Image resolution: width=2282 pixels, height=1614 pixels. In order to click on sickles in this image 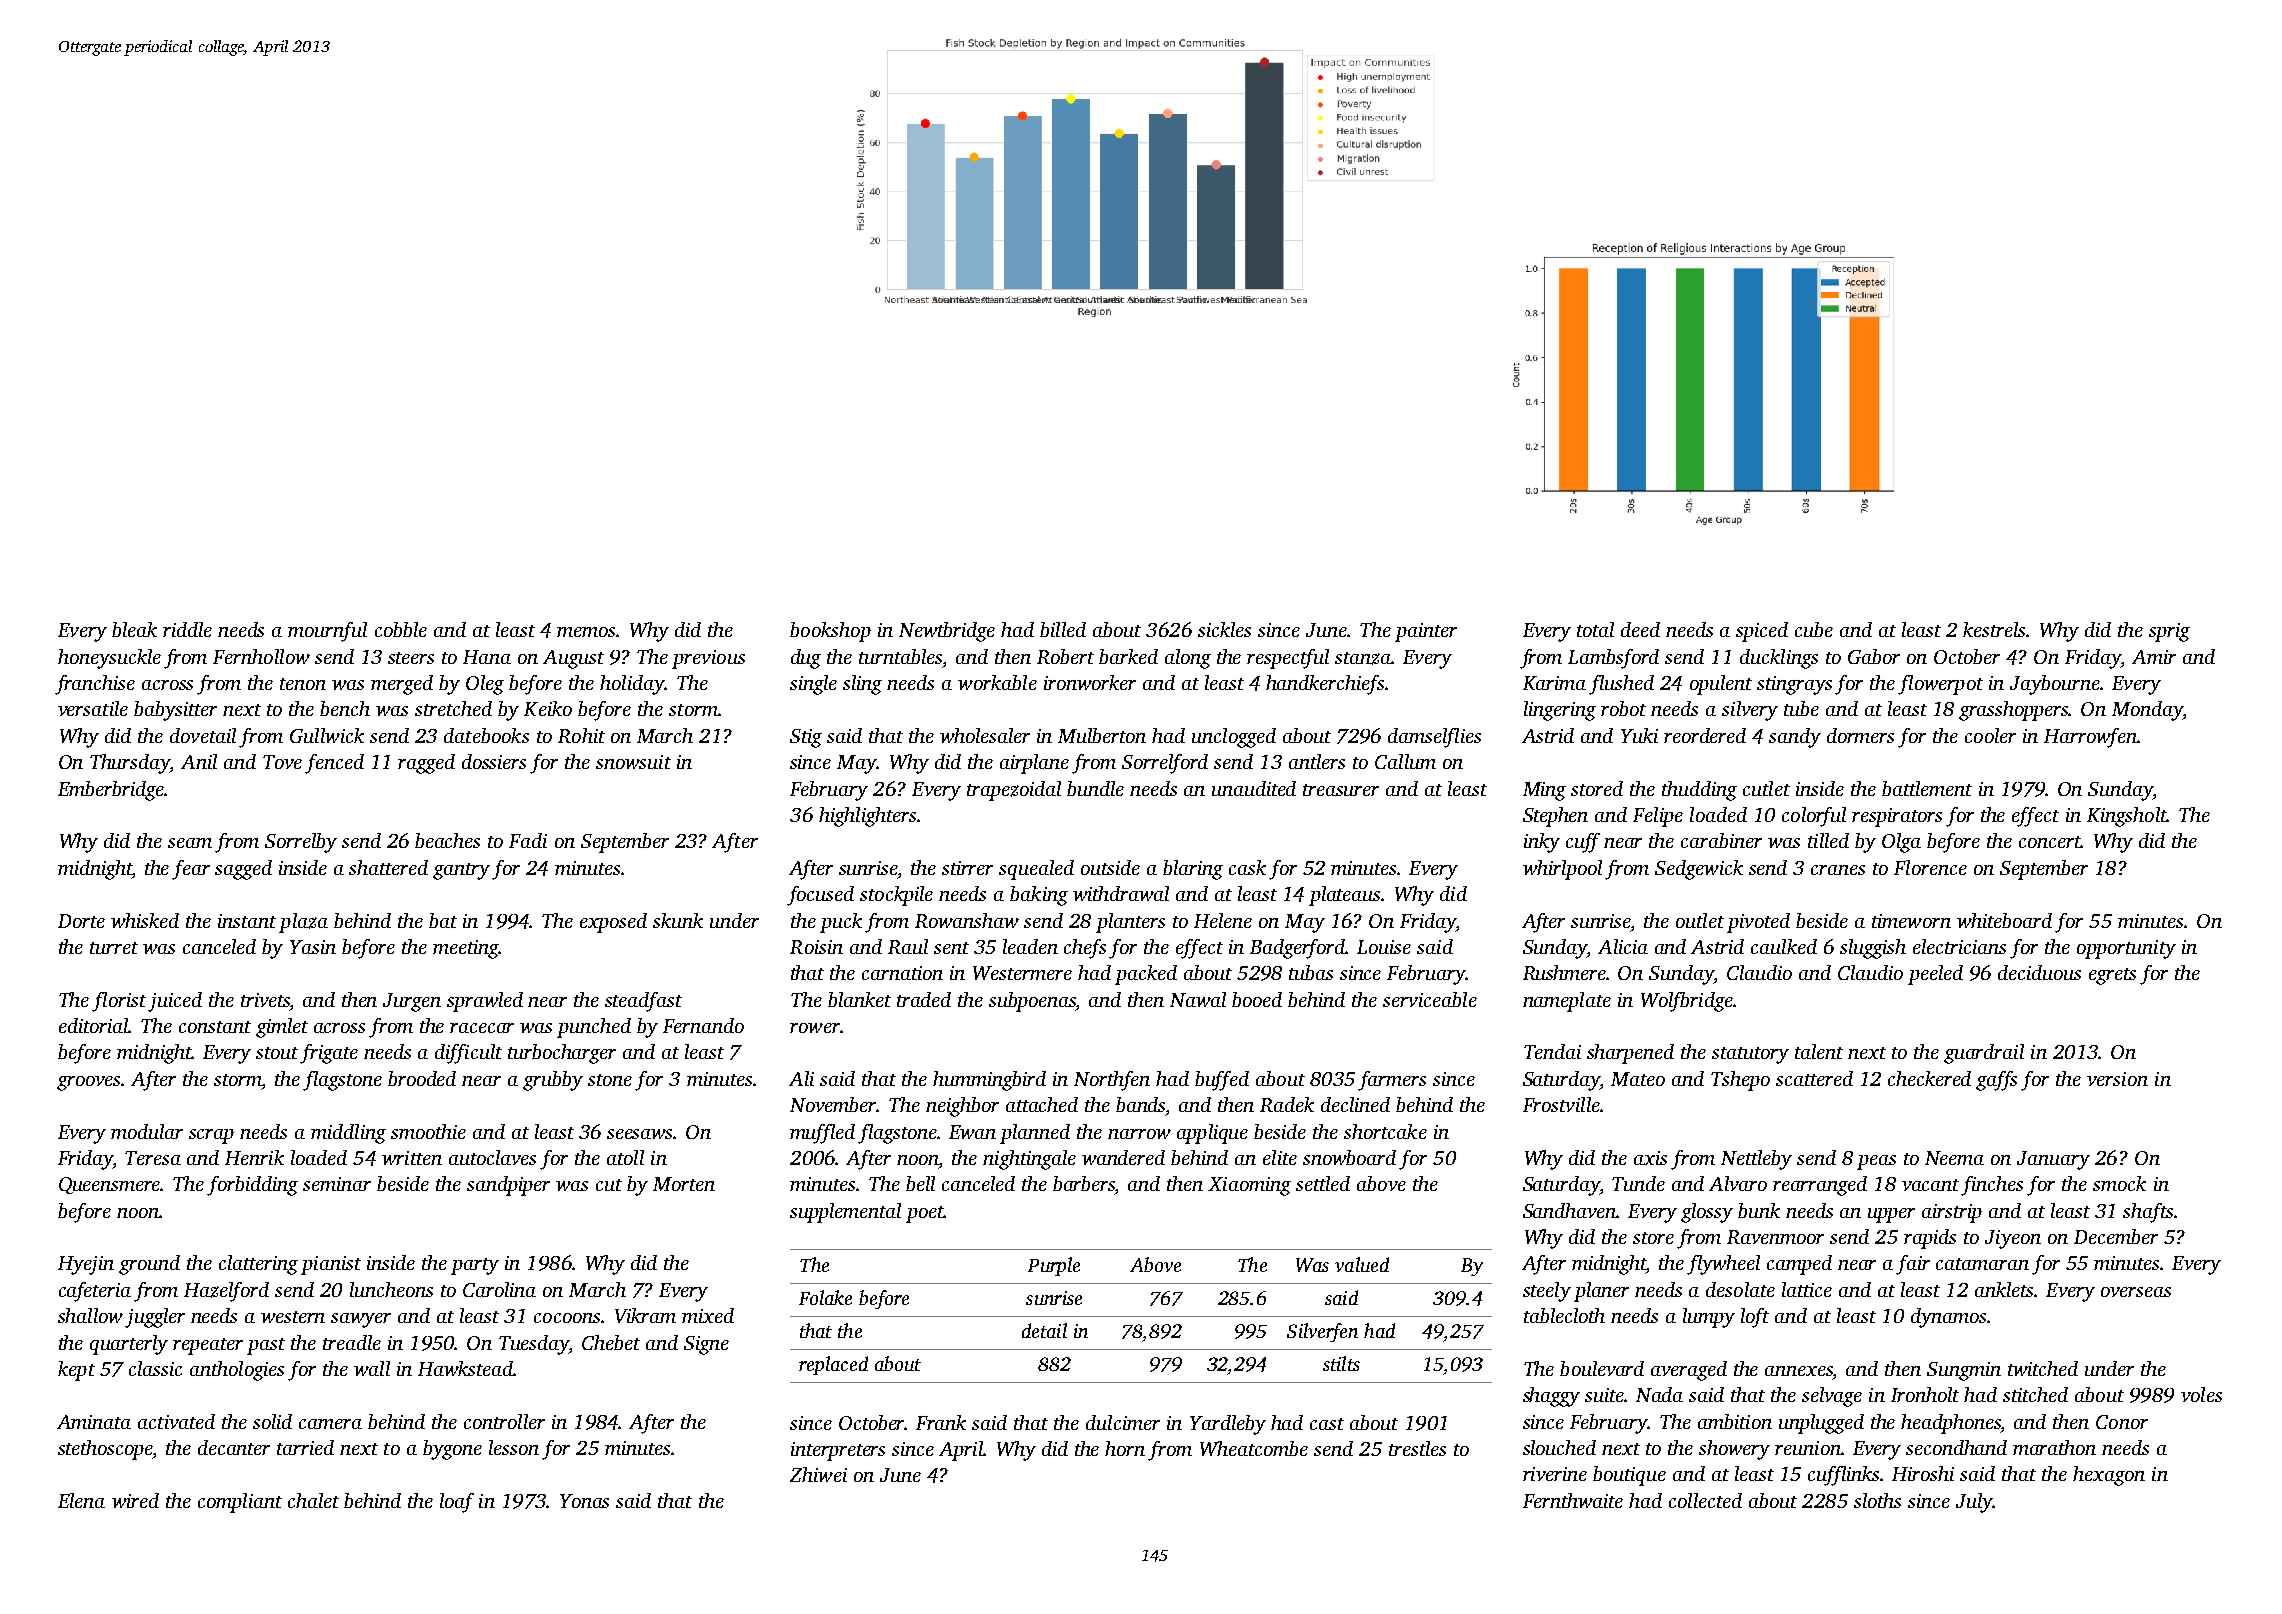, I will do `click(1224, 629)`.
